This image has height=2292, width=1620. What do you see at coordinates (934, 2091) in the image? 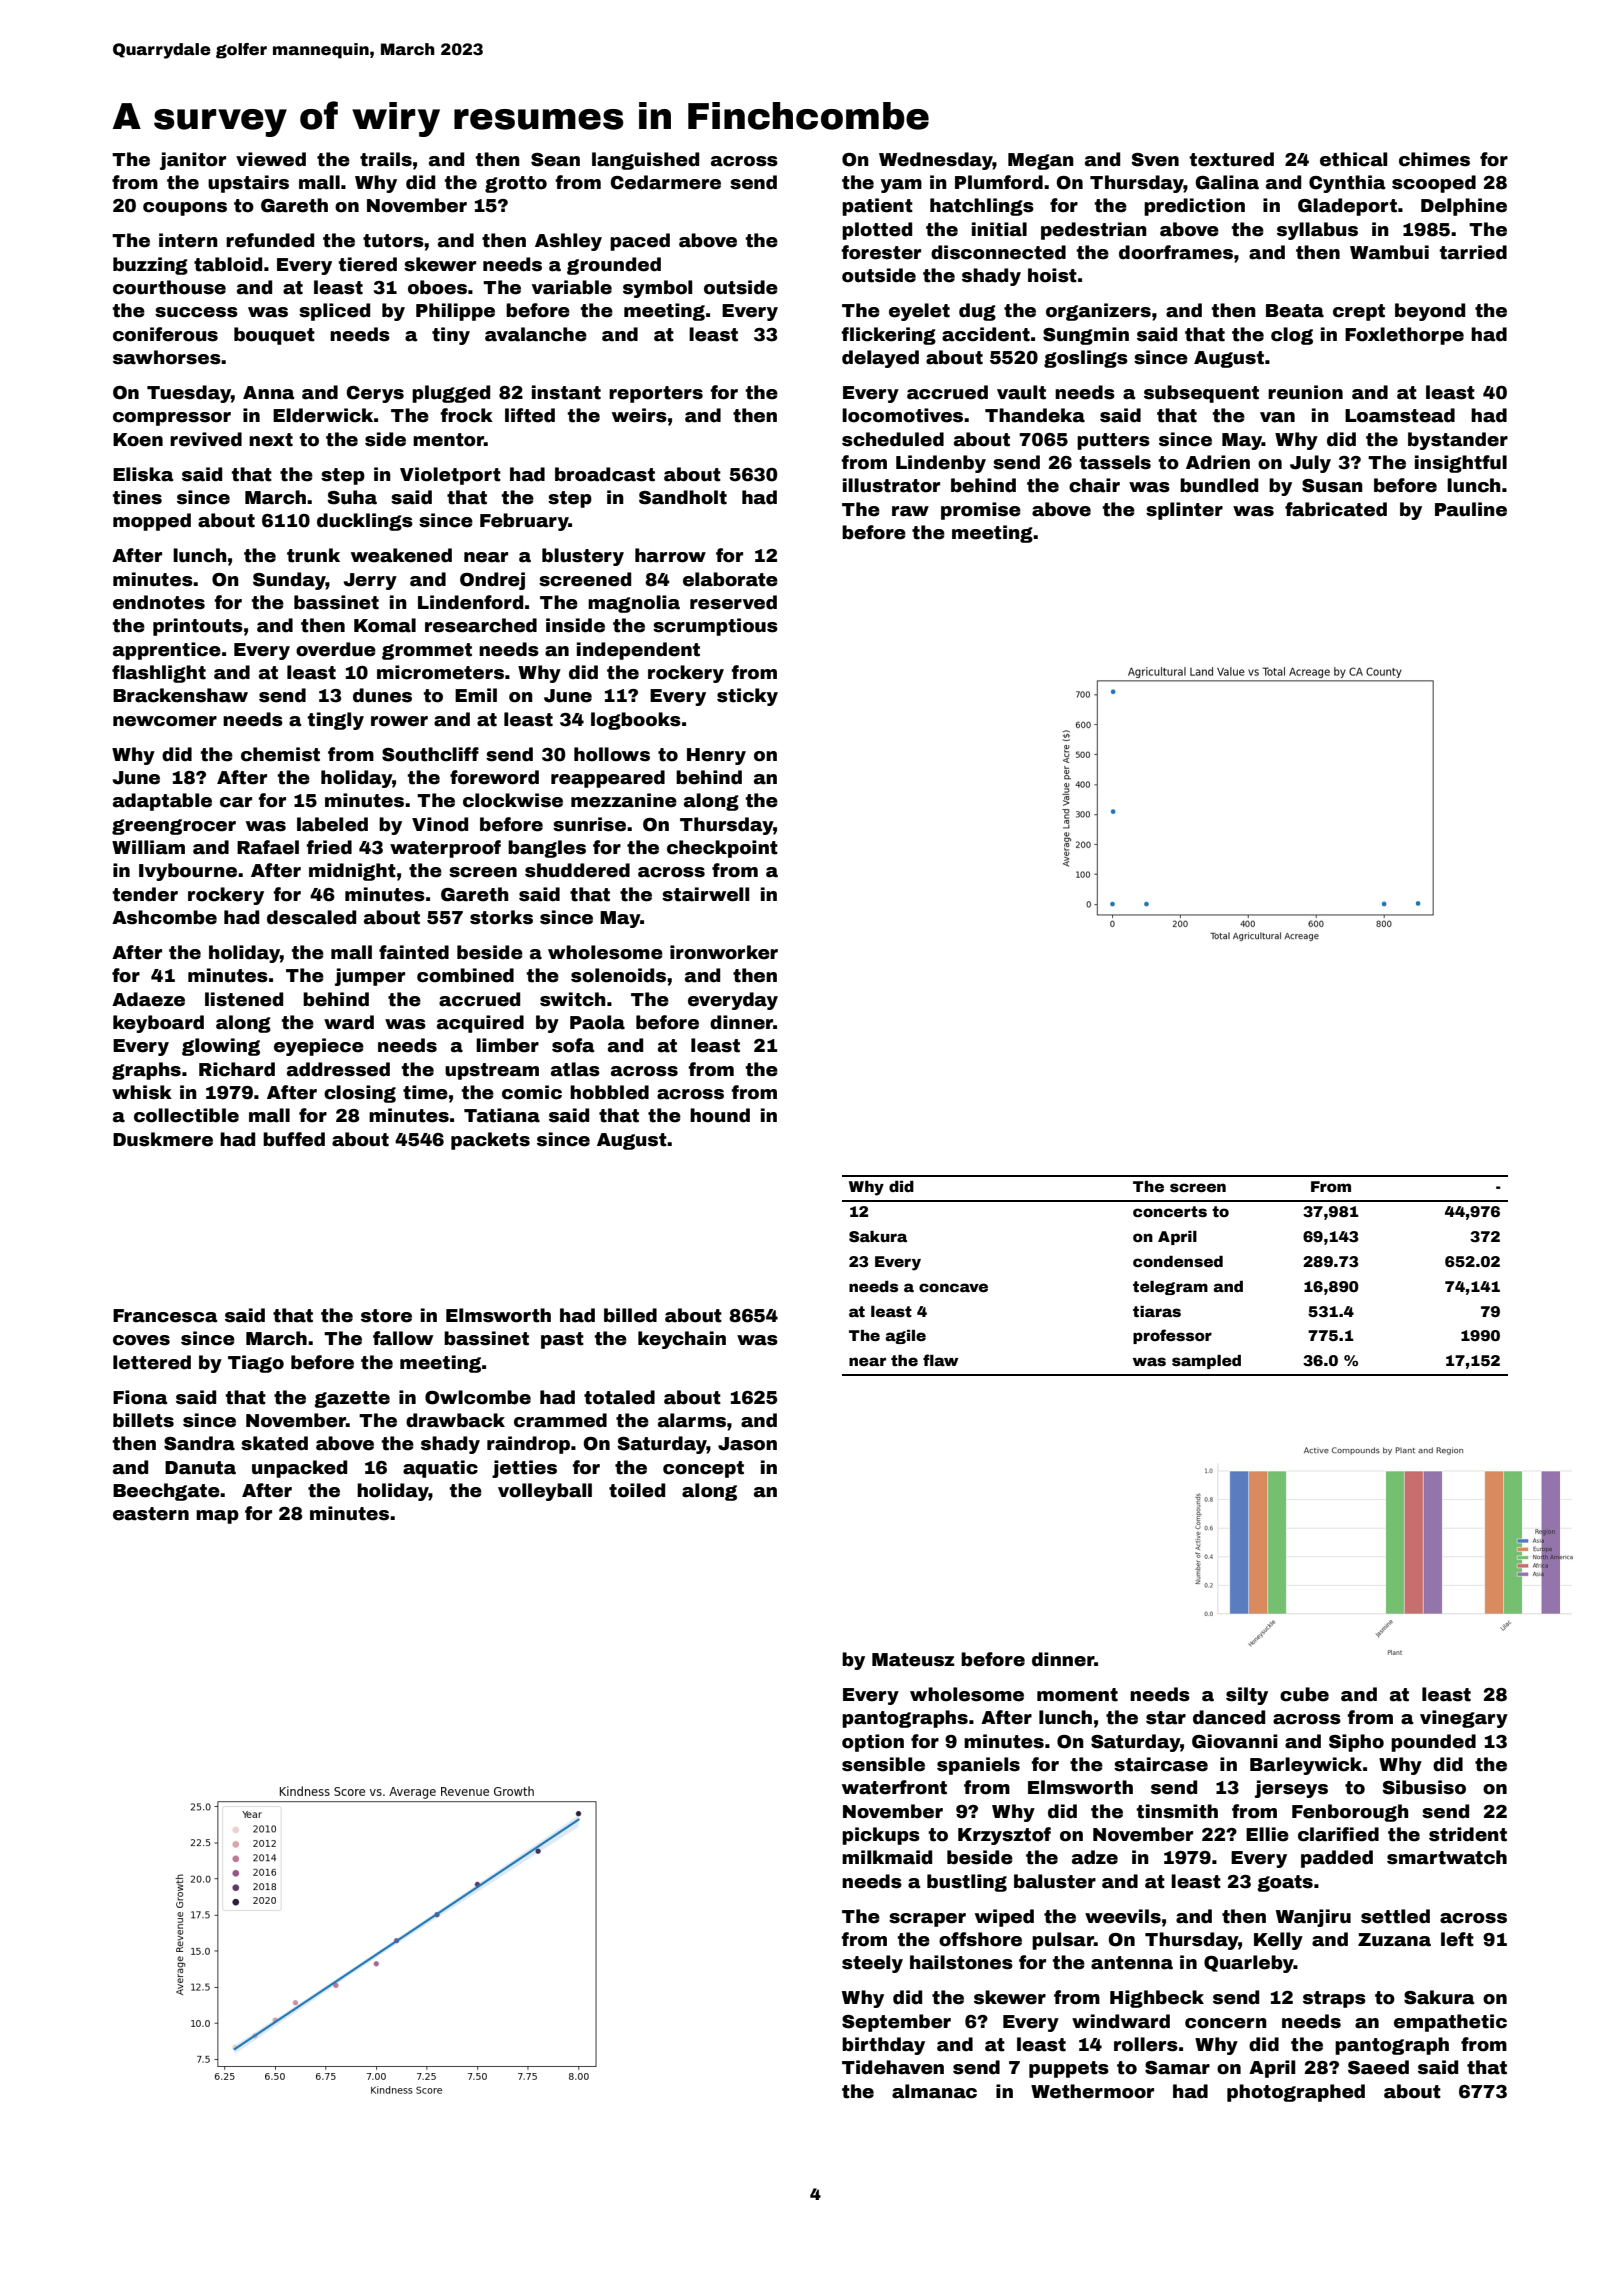
I see `almanac` at bounding box center [934, 2091].
